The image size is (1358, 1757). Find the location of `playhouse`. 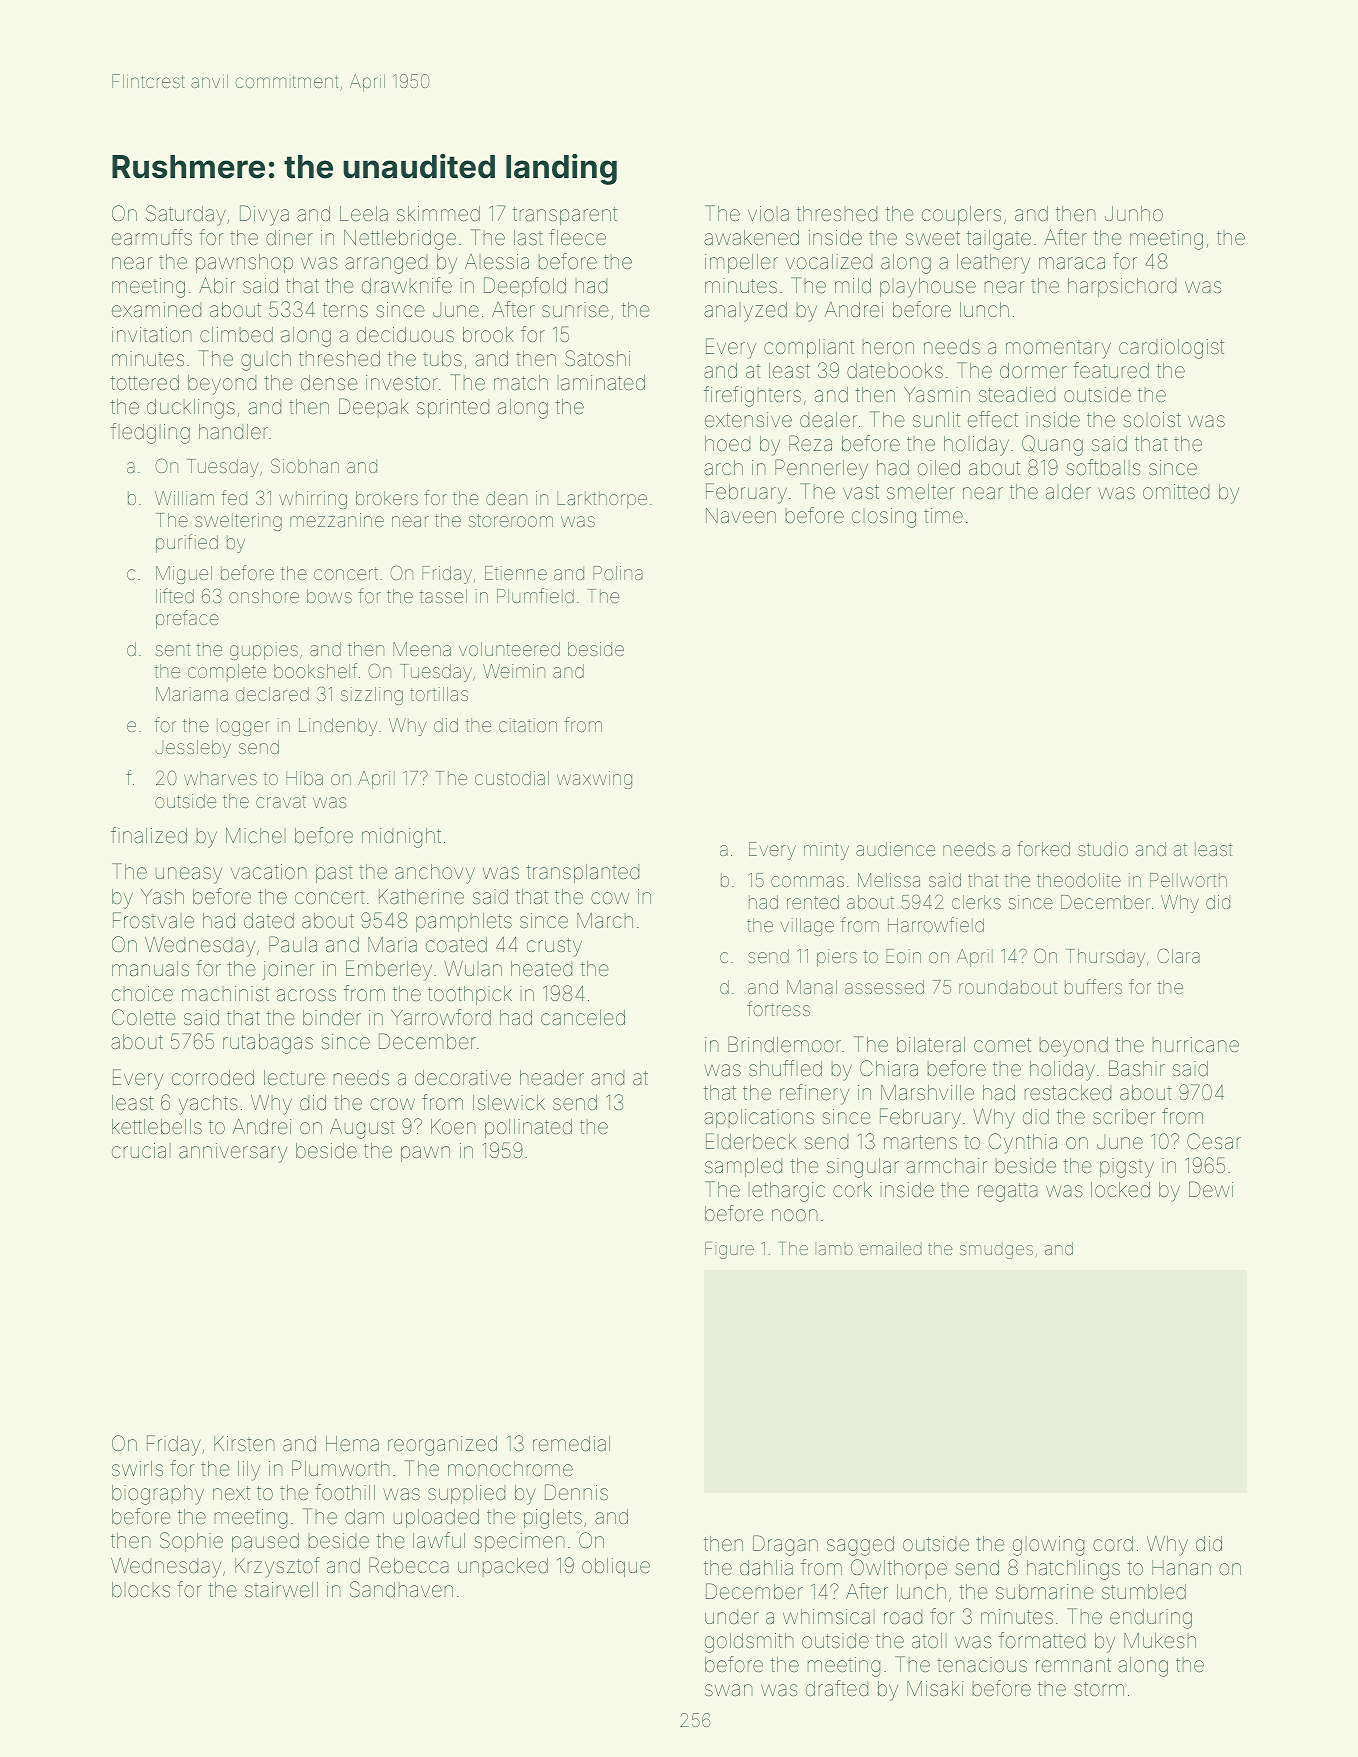

playhouse is located at coordinates (928, 288).
